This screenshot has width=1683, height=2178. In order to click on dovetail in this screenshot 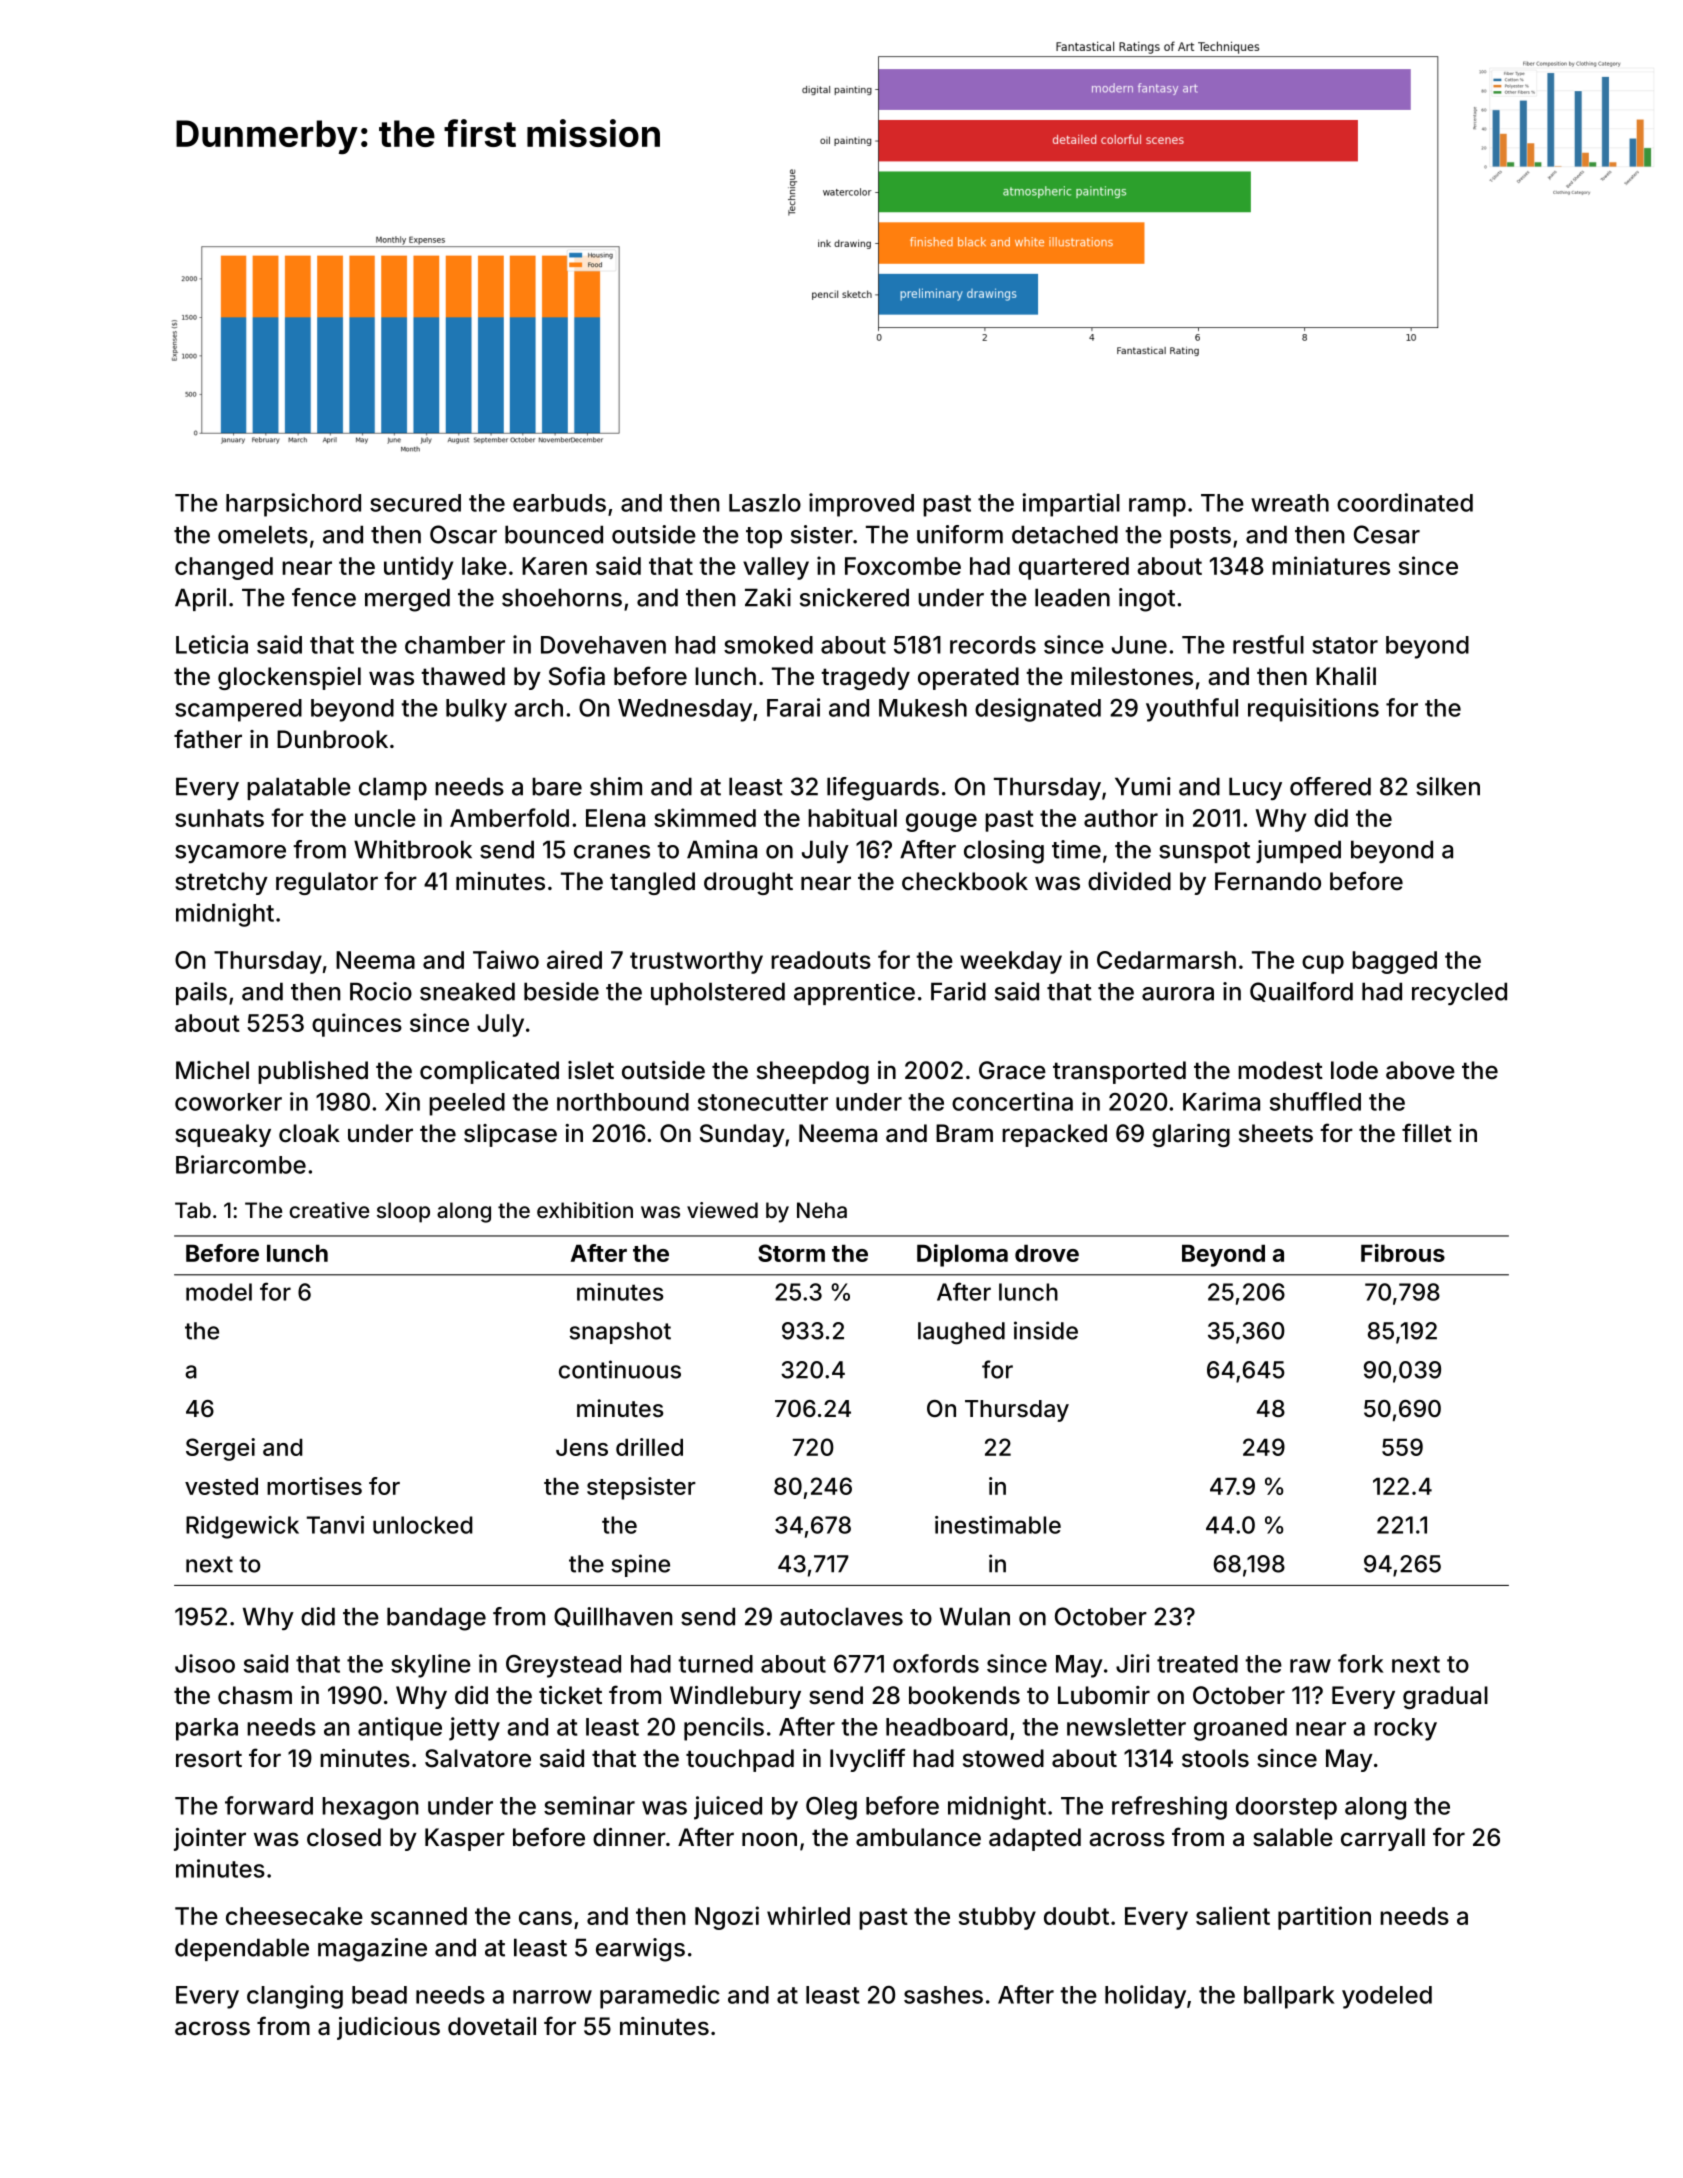, I will do `click(492, 2026)`.
